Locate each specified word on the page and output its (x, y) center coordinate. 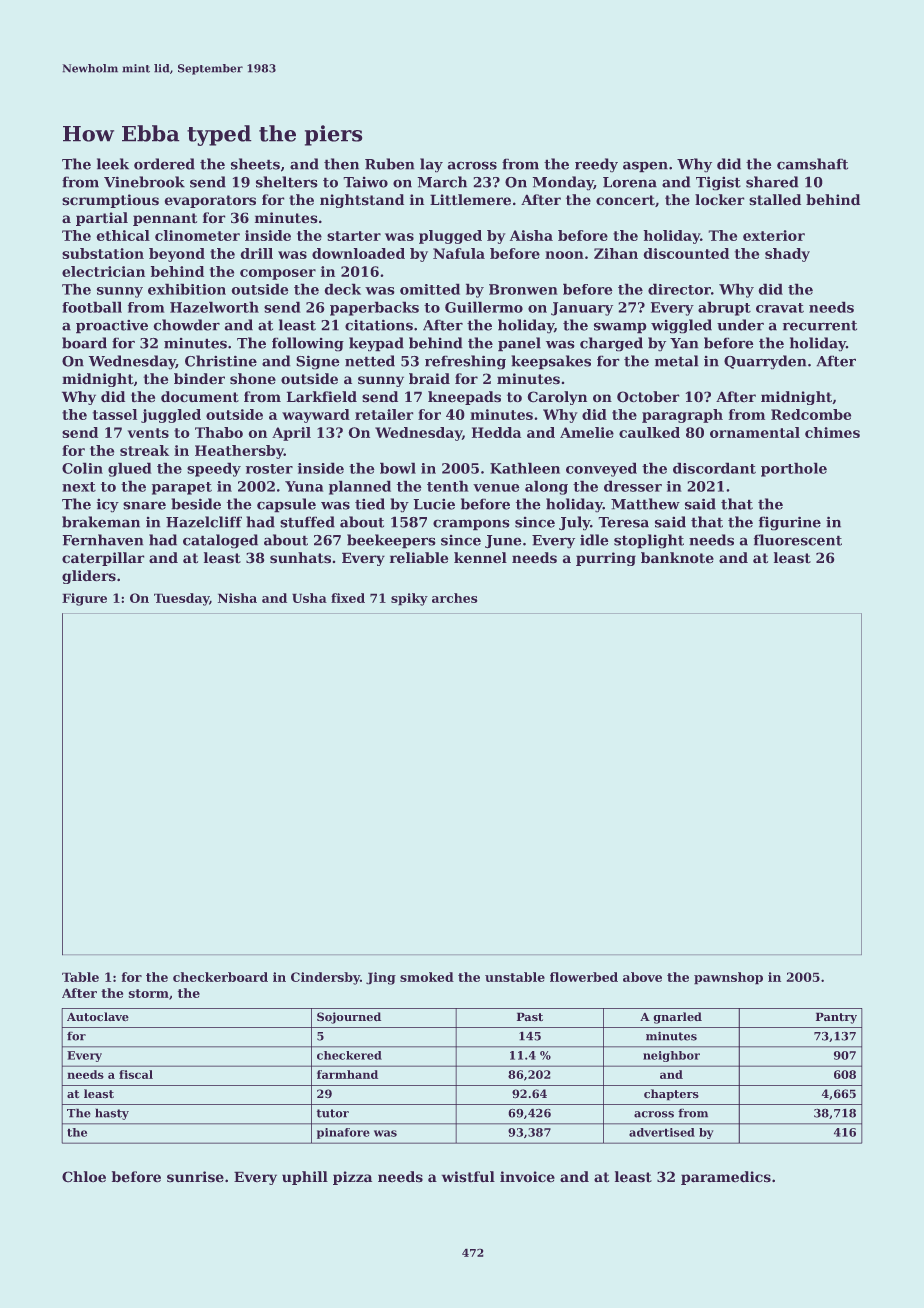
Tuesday (181, 599)
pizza (352, 1178)
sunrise (195, 1176)
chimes (832, 432)
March (442, 182)
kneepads (464, 398)
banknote (677, 557)
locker (719, 199)
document (200, 396)
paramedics (726, 1178)
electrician (103, 271)
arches (454, 598)
